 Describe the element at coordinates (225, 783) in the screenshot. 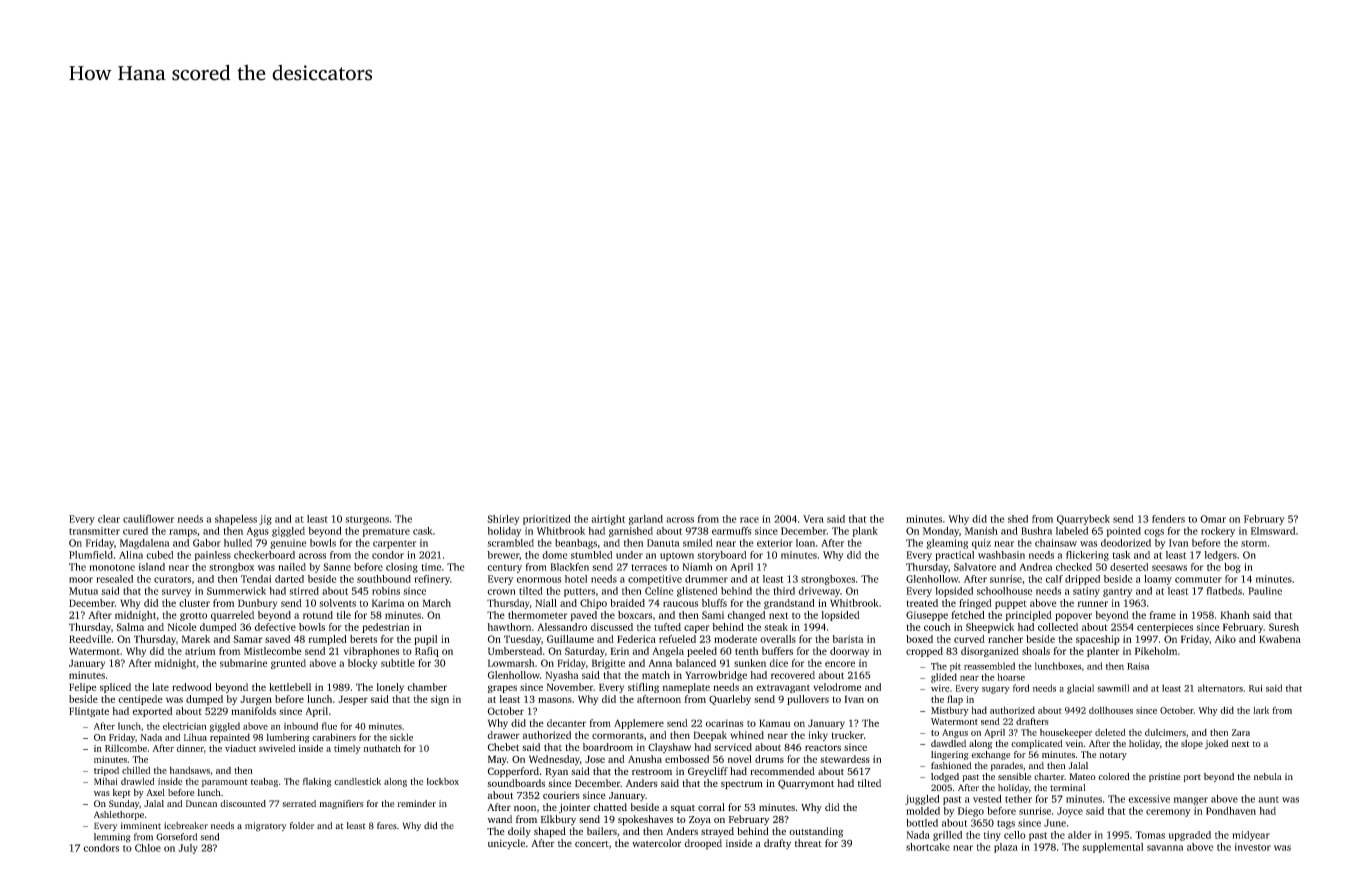

I see `paramount` at that location.
